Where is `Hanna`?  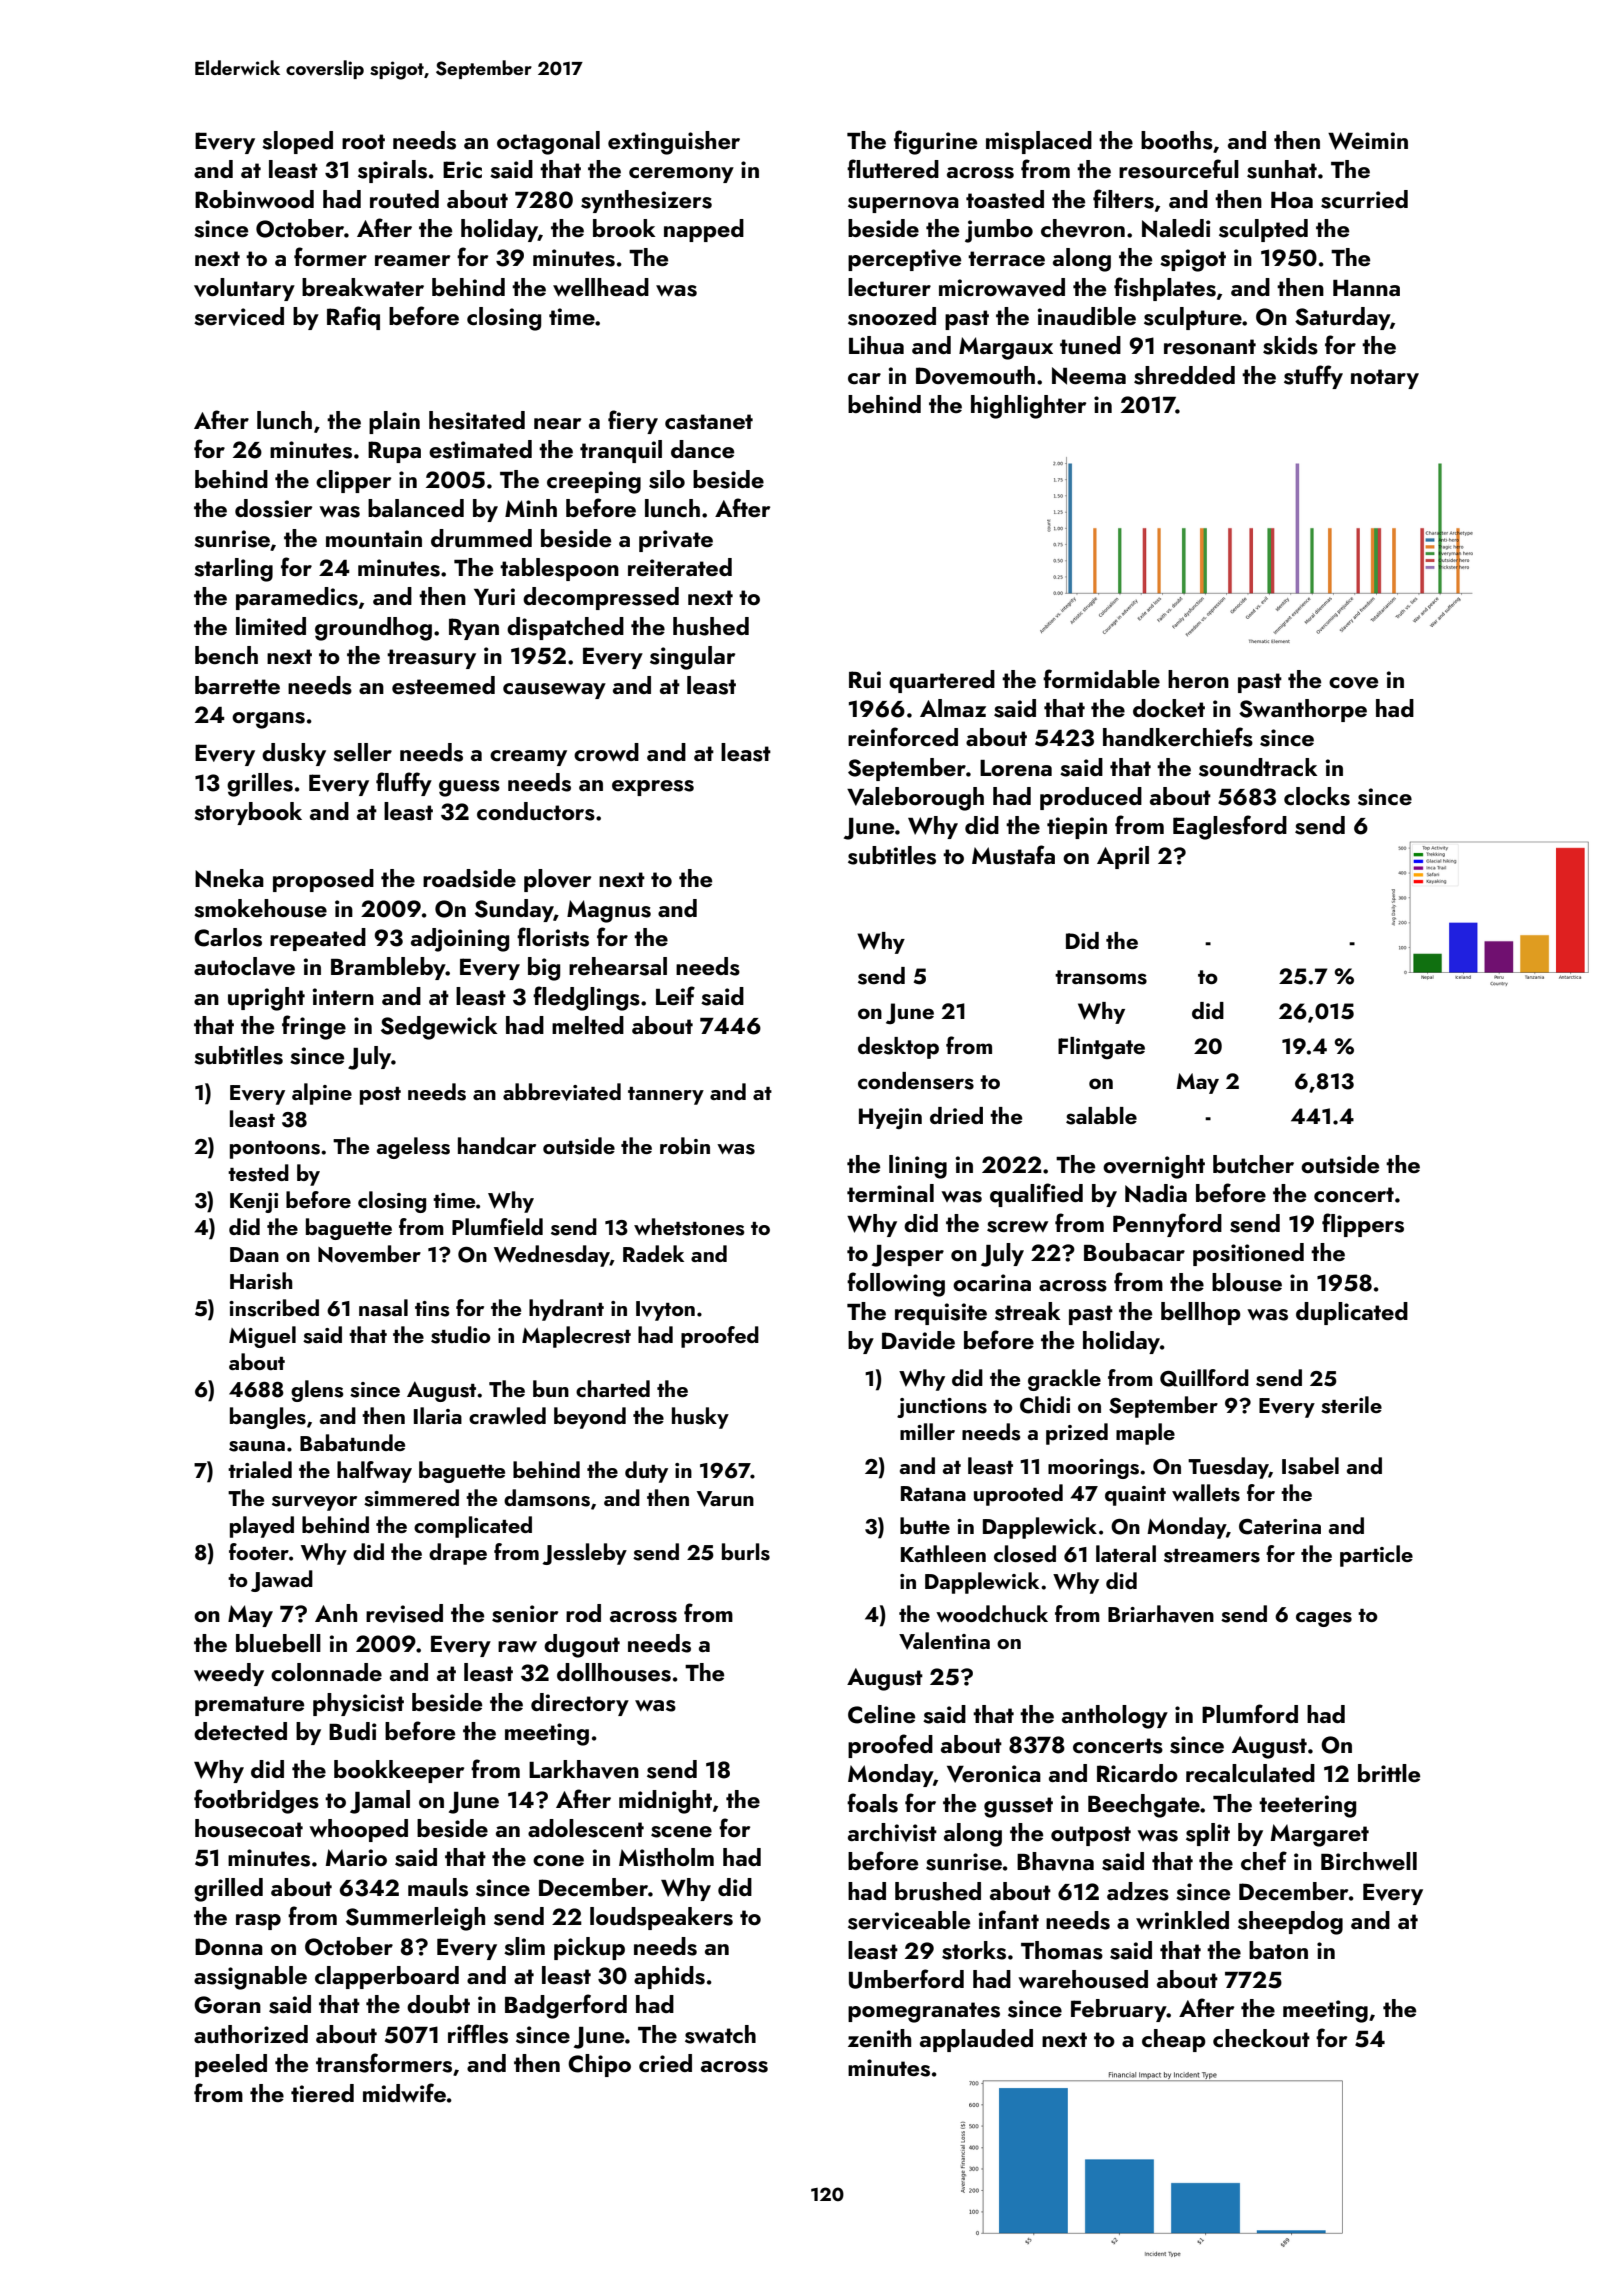
Hanna is located at coordinates (1366, 288).
